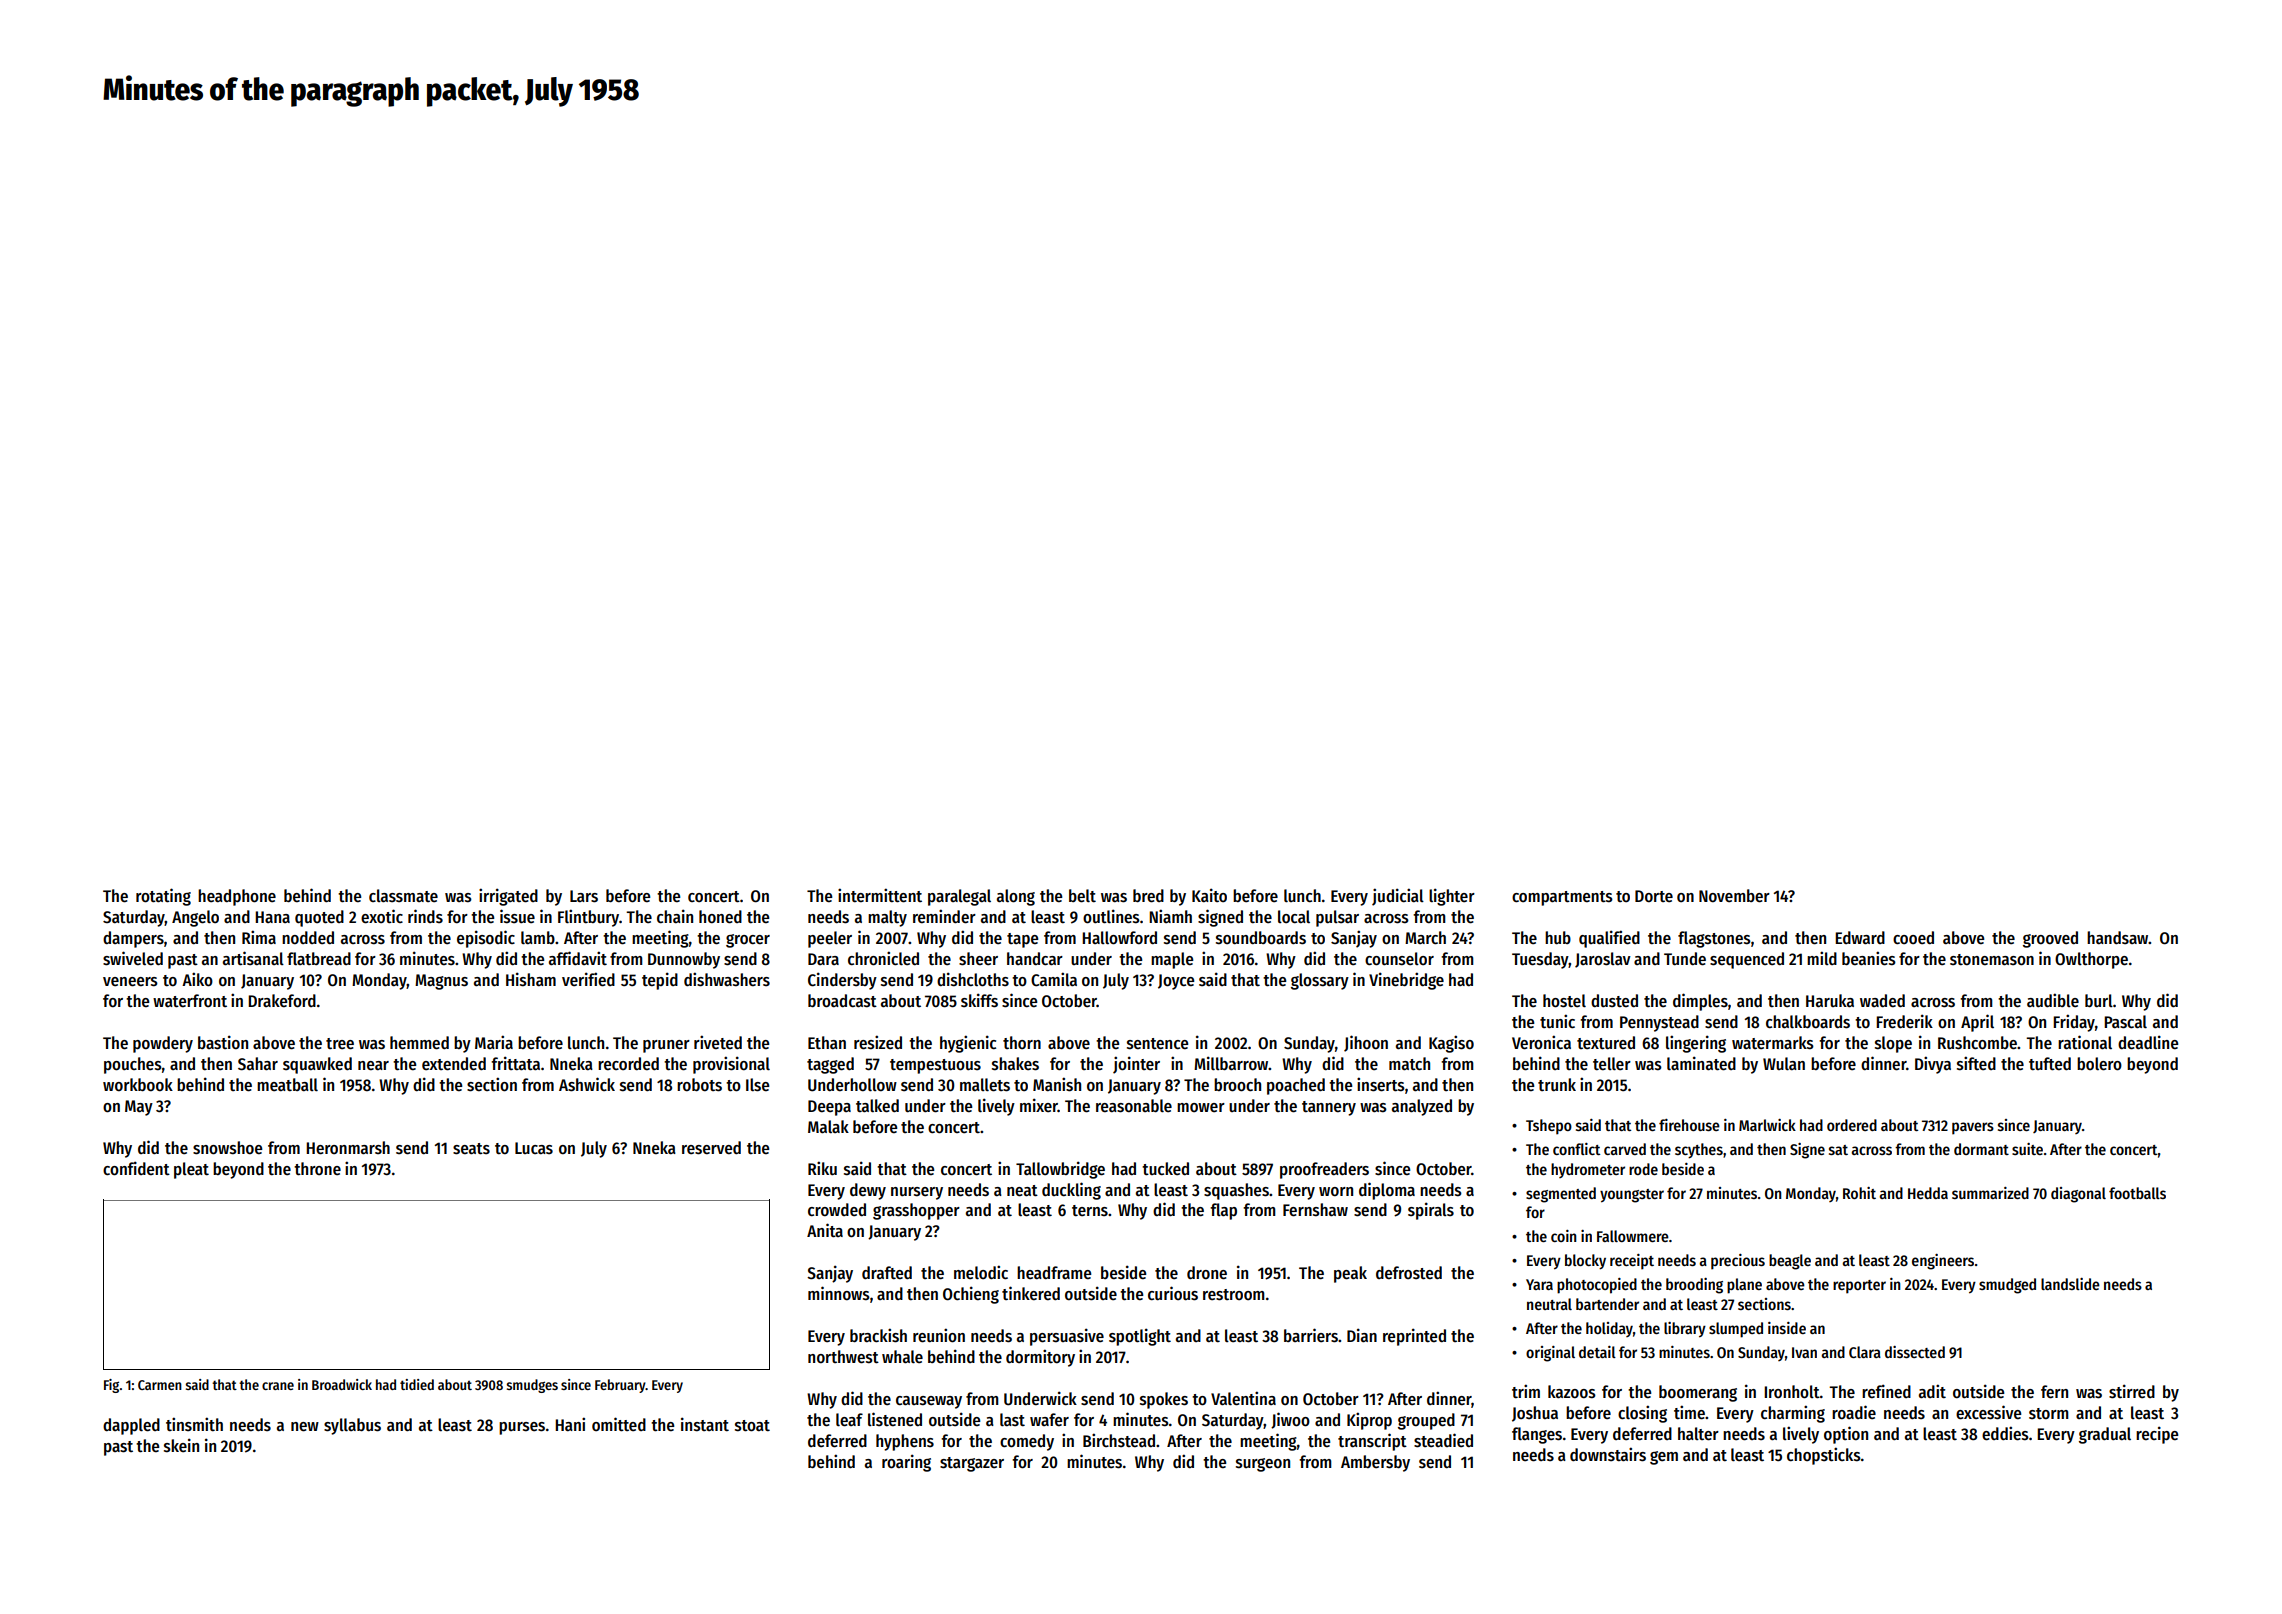  Describe the element at coordinates (1263, 1465) in the document. I see `surgeon` at that location.
